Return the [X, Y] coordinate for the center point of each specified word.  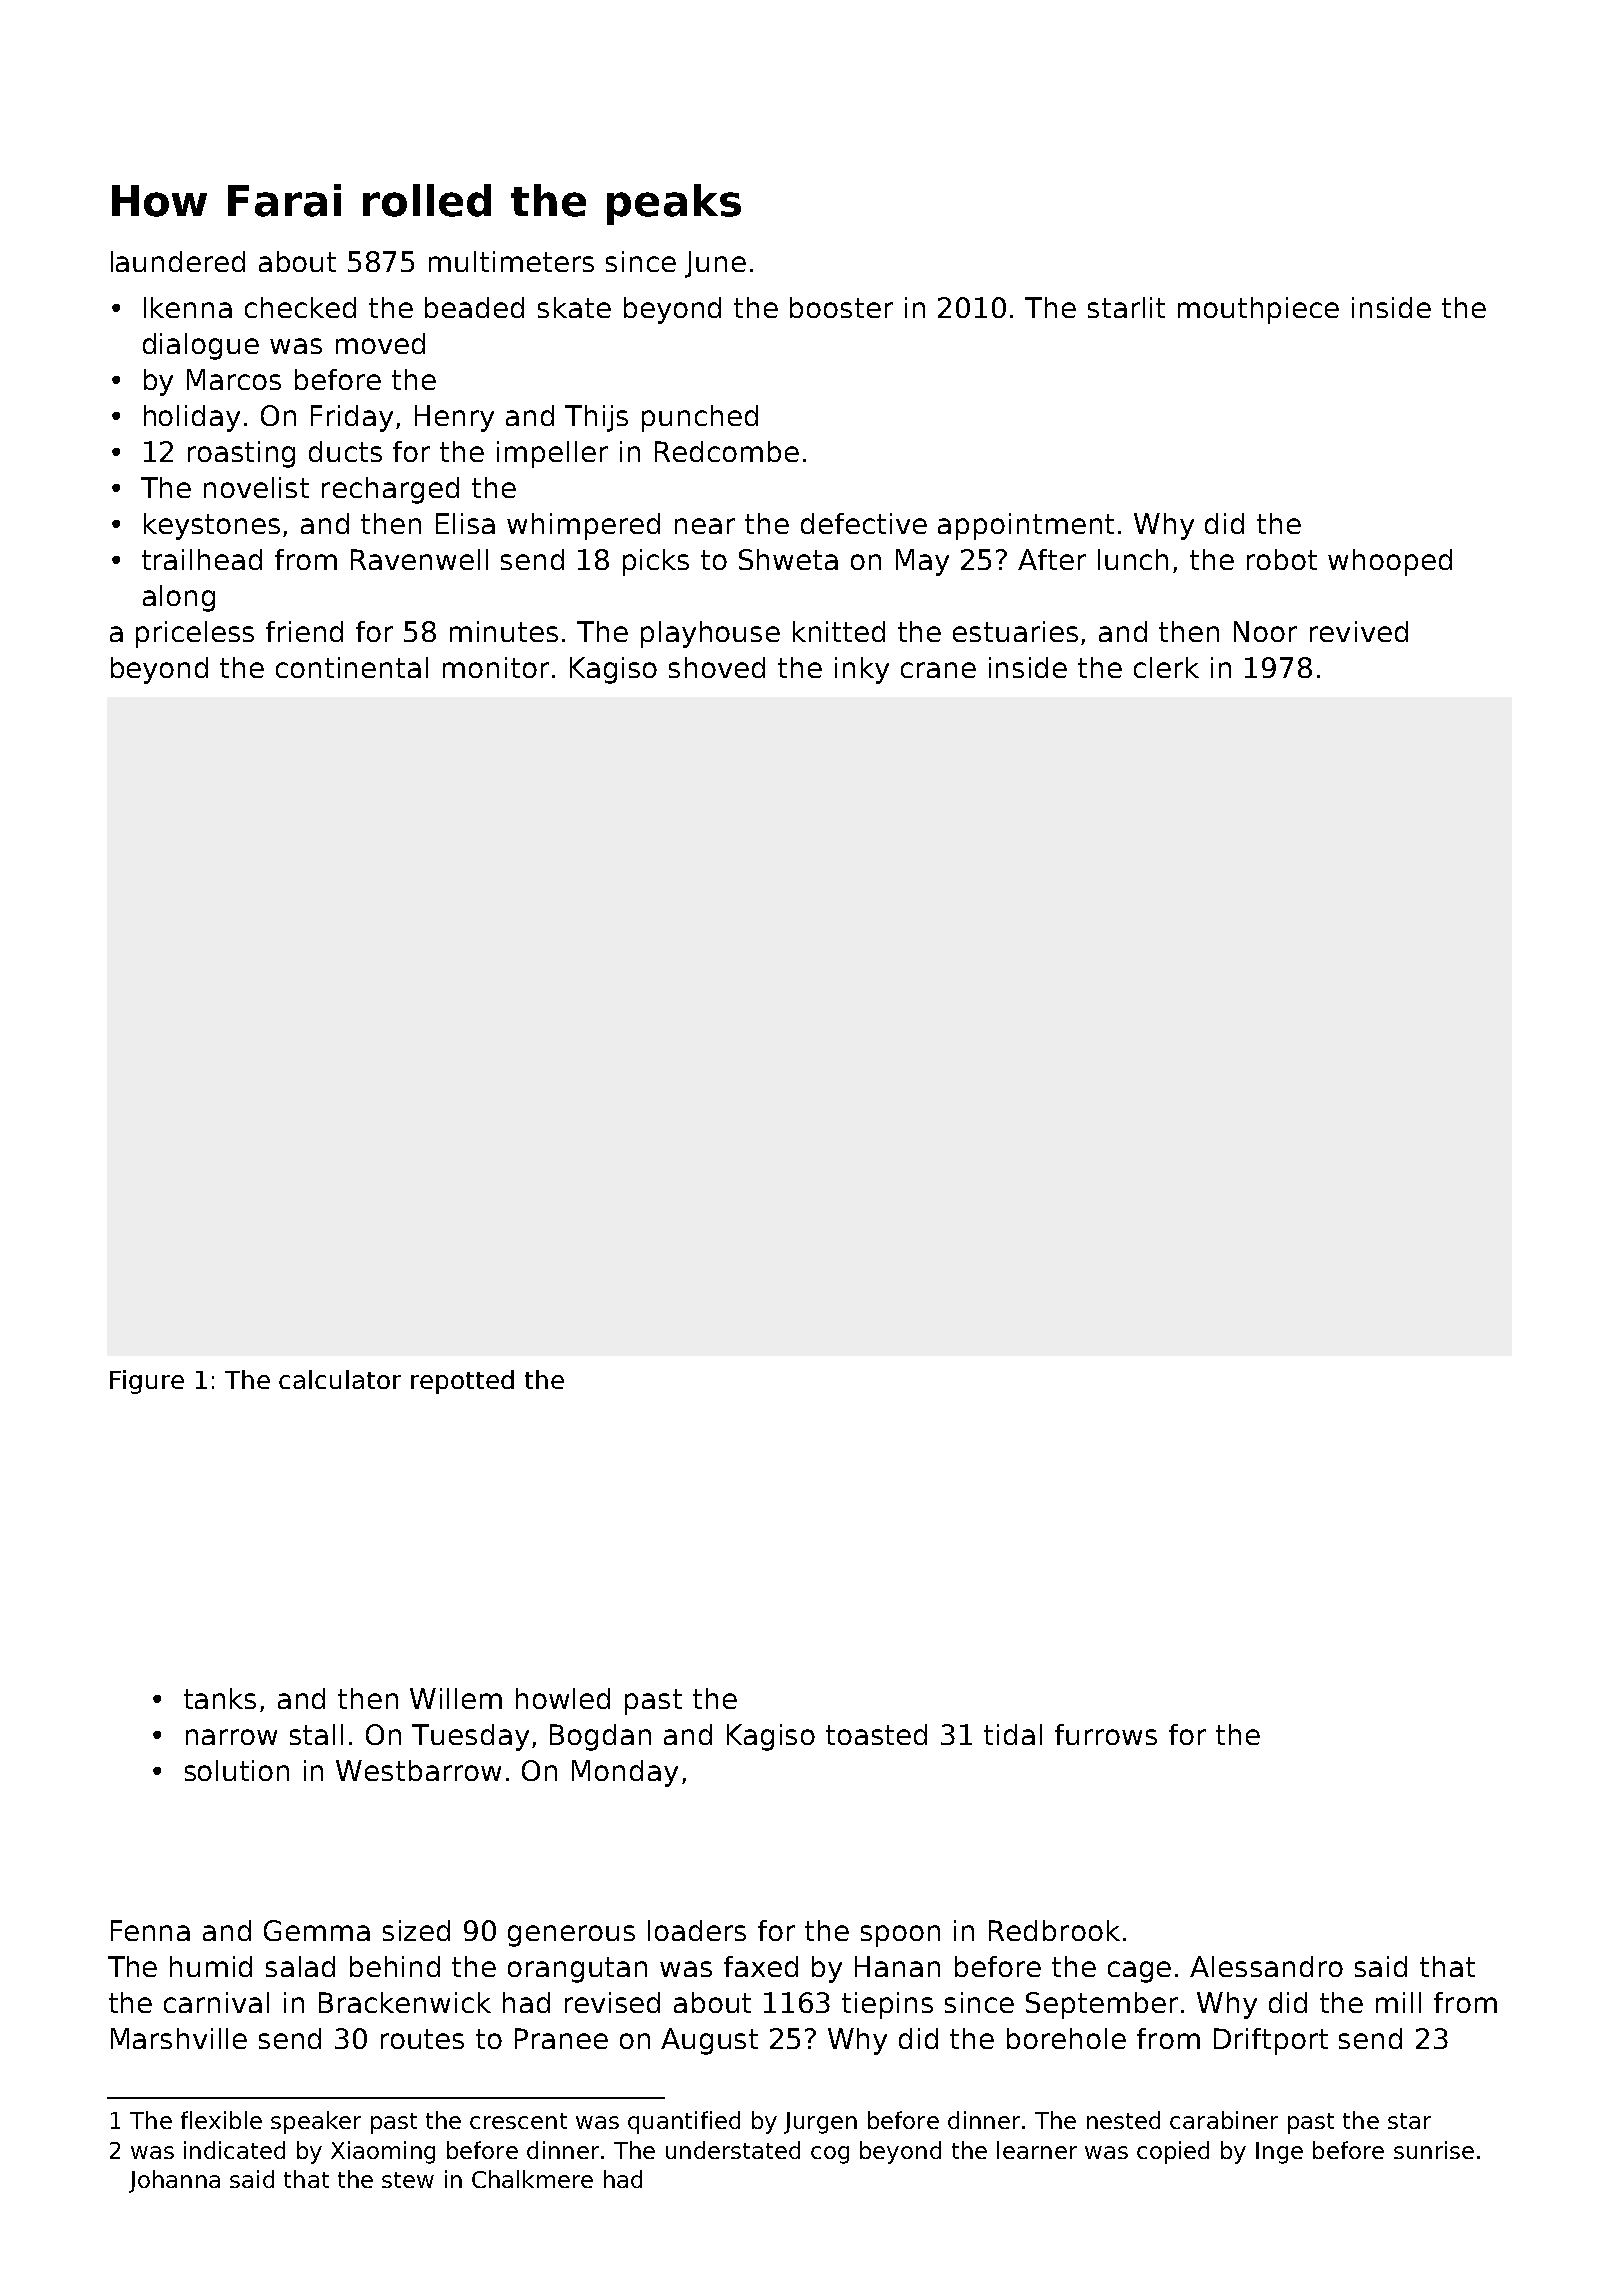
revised [612, 2002]
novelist [256, 487]
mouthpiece [1258, 310]
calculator [340, 1379]
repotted [462, 1382]
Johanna [174, 2181]
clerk [1166, 667]
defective [864, 523]
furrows [1106, 1734]
